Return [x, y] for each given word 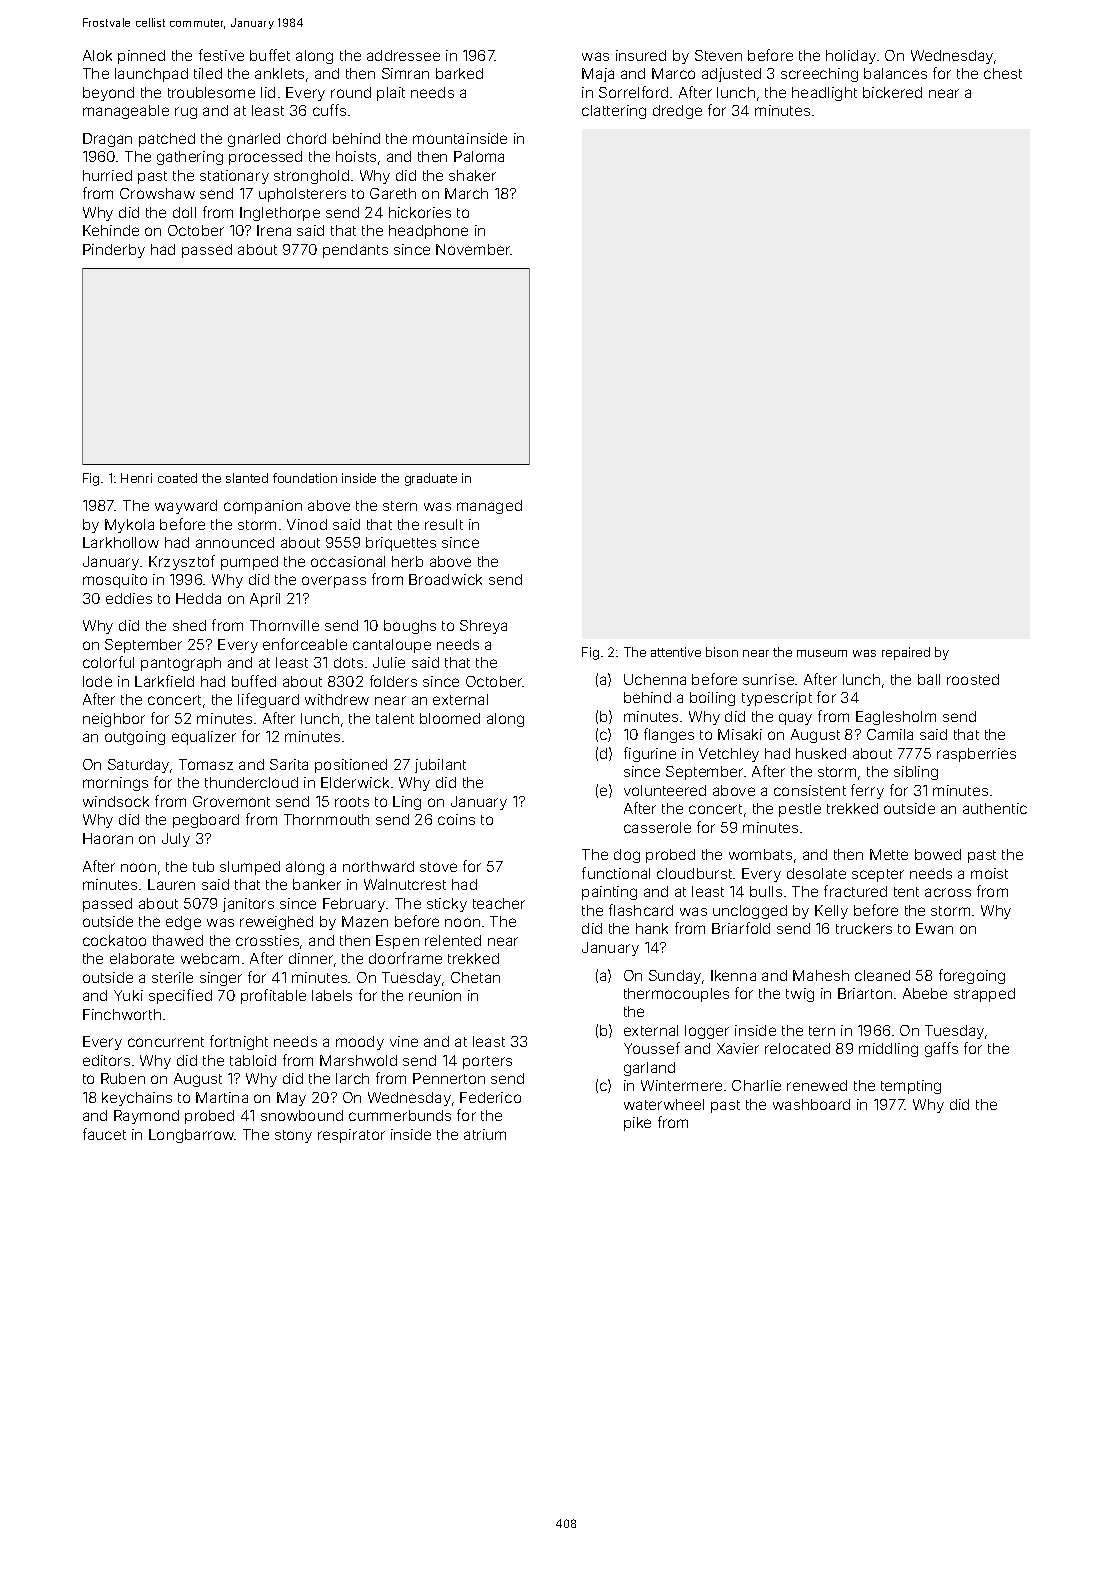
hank [652, 928]
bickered [892, 92]
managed [489, 507]
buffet [270, 55]
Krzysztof [182, 562]
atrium [485, 1134]
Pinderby [114, 251]
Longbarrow [191, 1136]
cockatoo [114, 940]
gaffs [941, 1049]
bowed [938, 854]
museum [822, 653]
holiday [851, 57]
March [466, 193]
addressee [403, 55]
